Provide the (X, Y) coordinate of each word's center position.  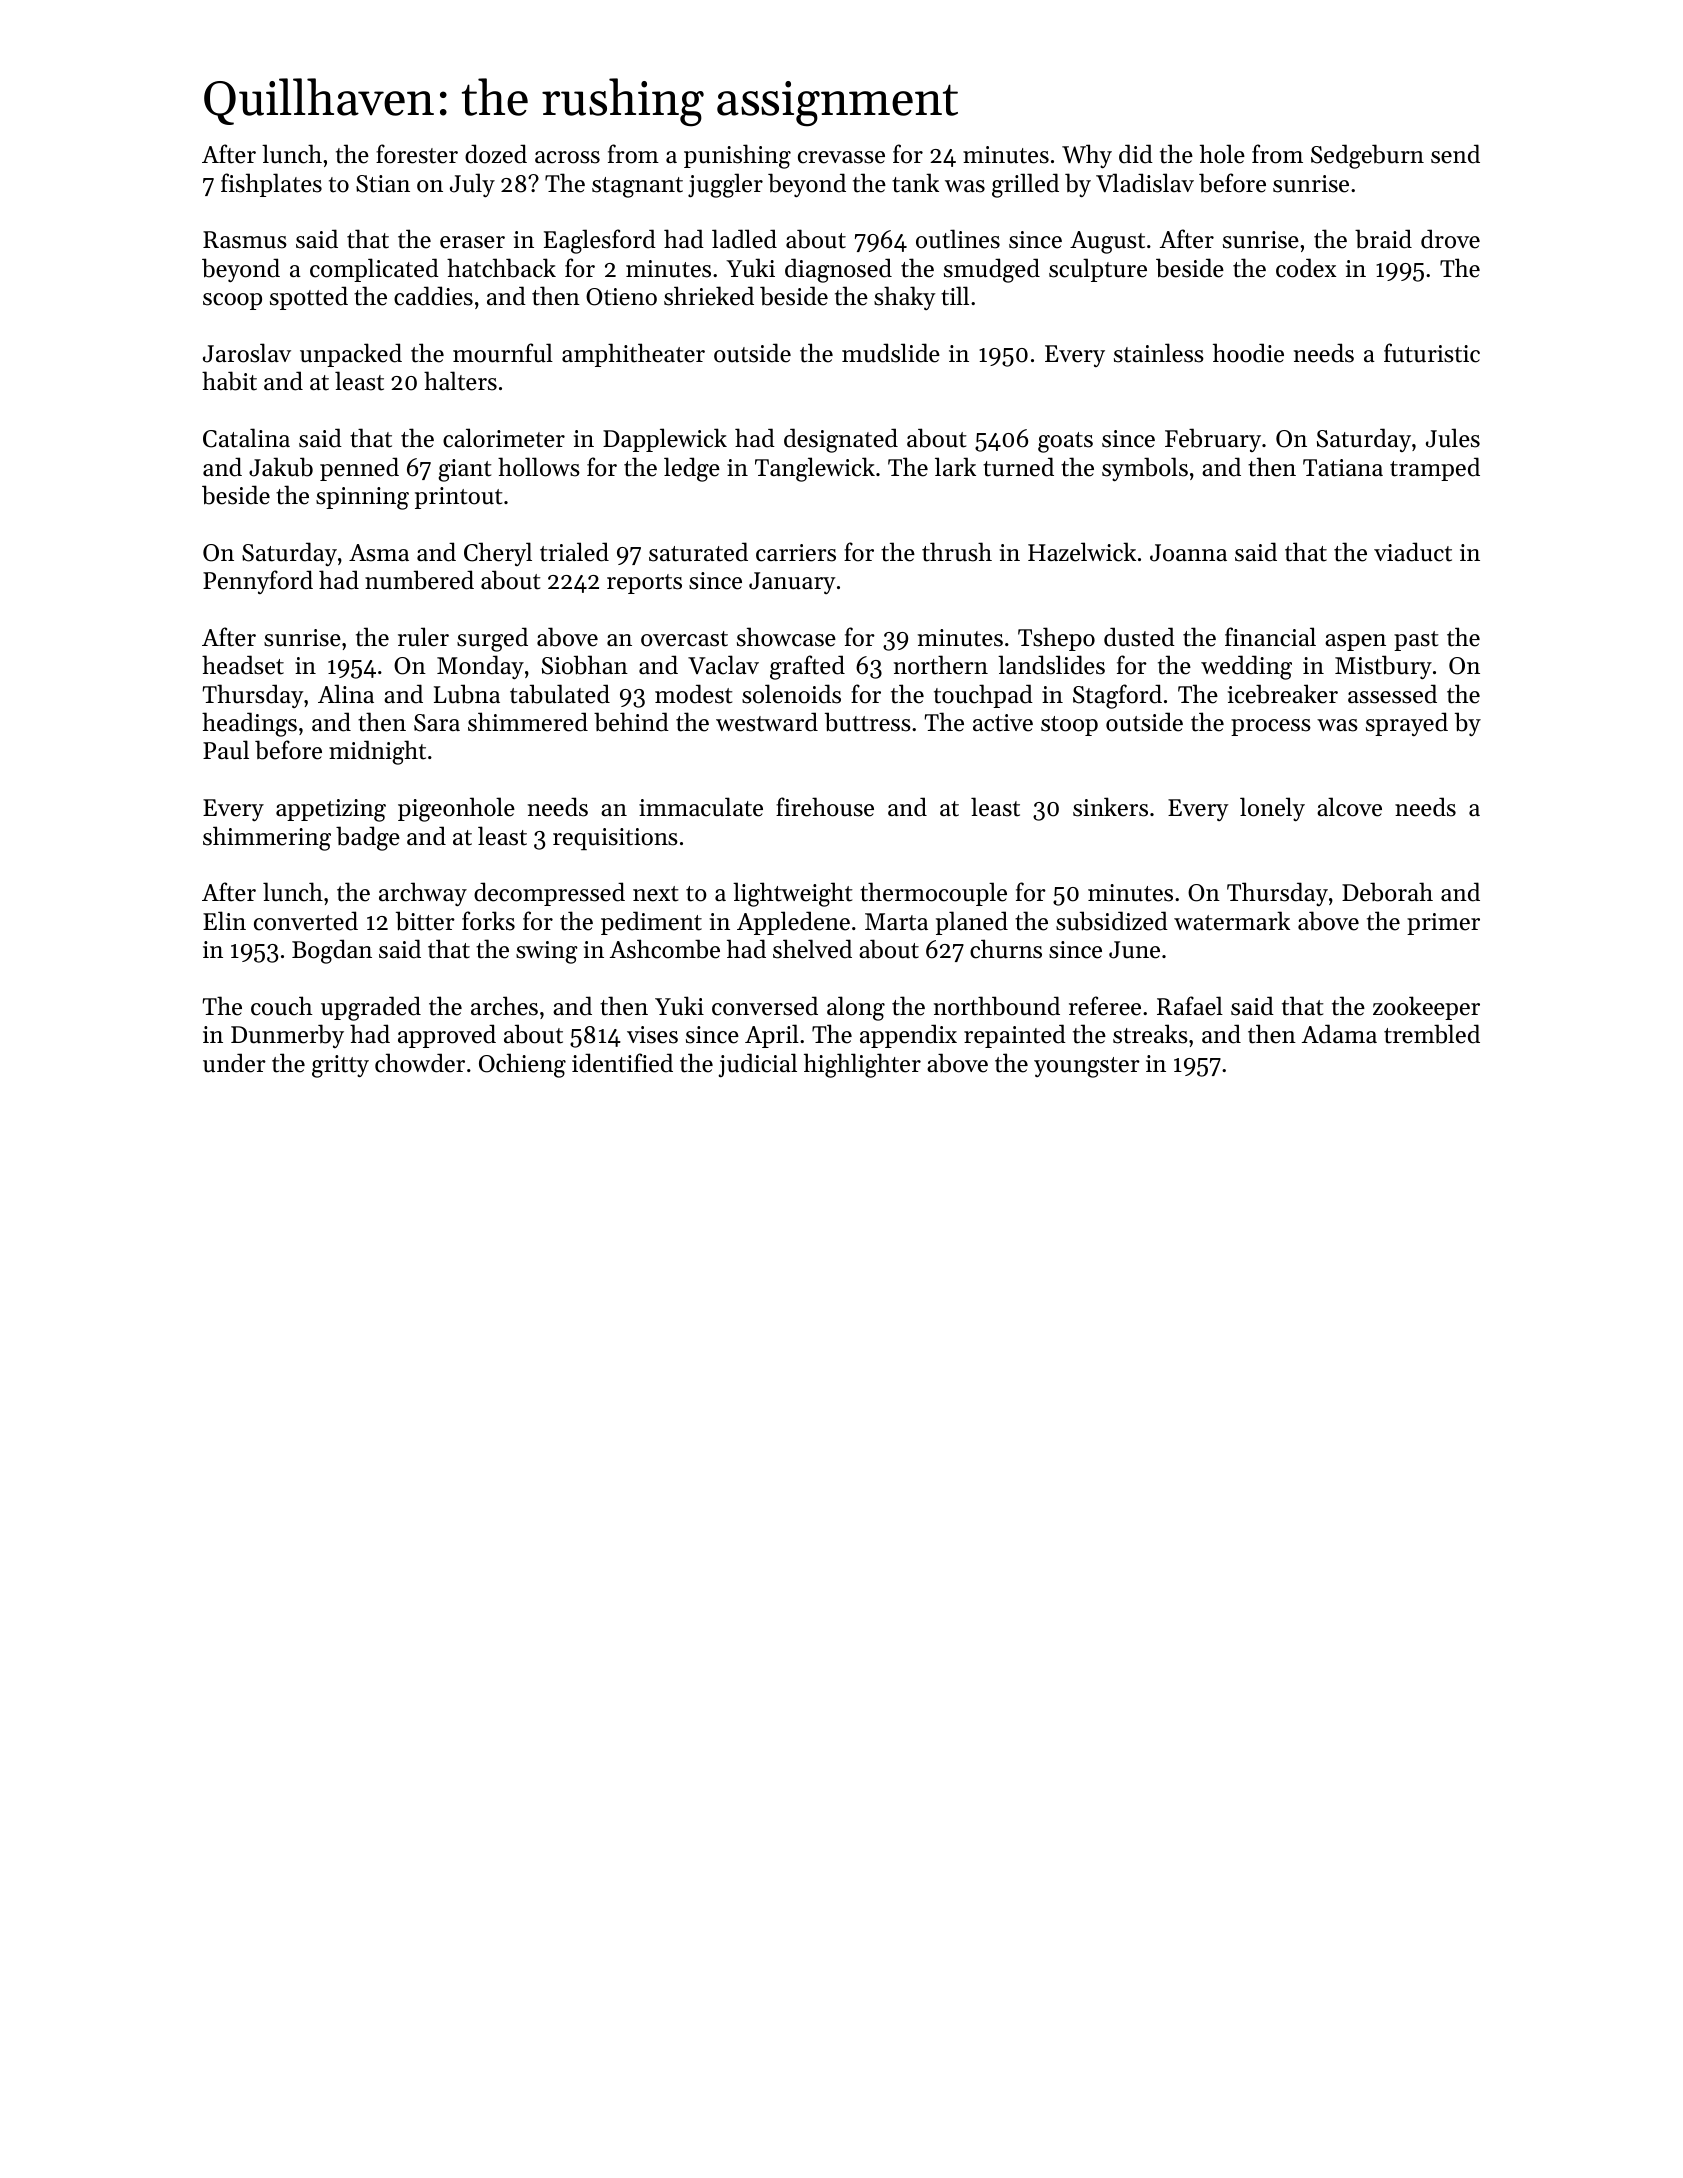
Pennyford (258, 582)
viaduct (1413, 552)
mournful (503, 353)
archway (423, 894)
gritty (340, 1066)
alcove (1349, 807)
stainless (1159, 353)
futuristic (1432, 353)
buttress (868, 722)
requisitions (615, 839)
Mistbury (1383, 667)
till (955, 296)
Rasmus (245, 240)
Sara (437, 723)
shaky (905, 298)
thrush (957, 552)
